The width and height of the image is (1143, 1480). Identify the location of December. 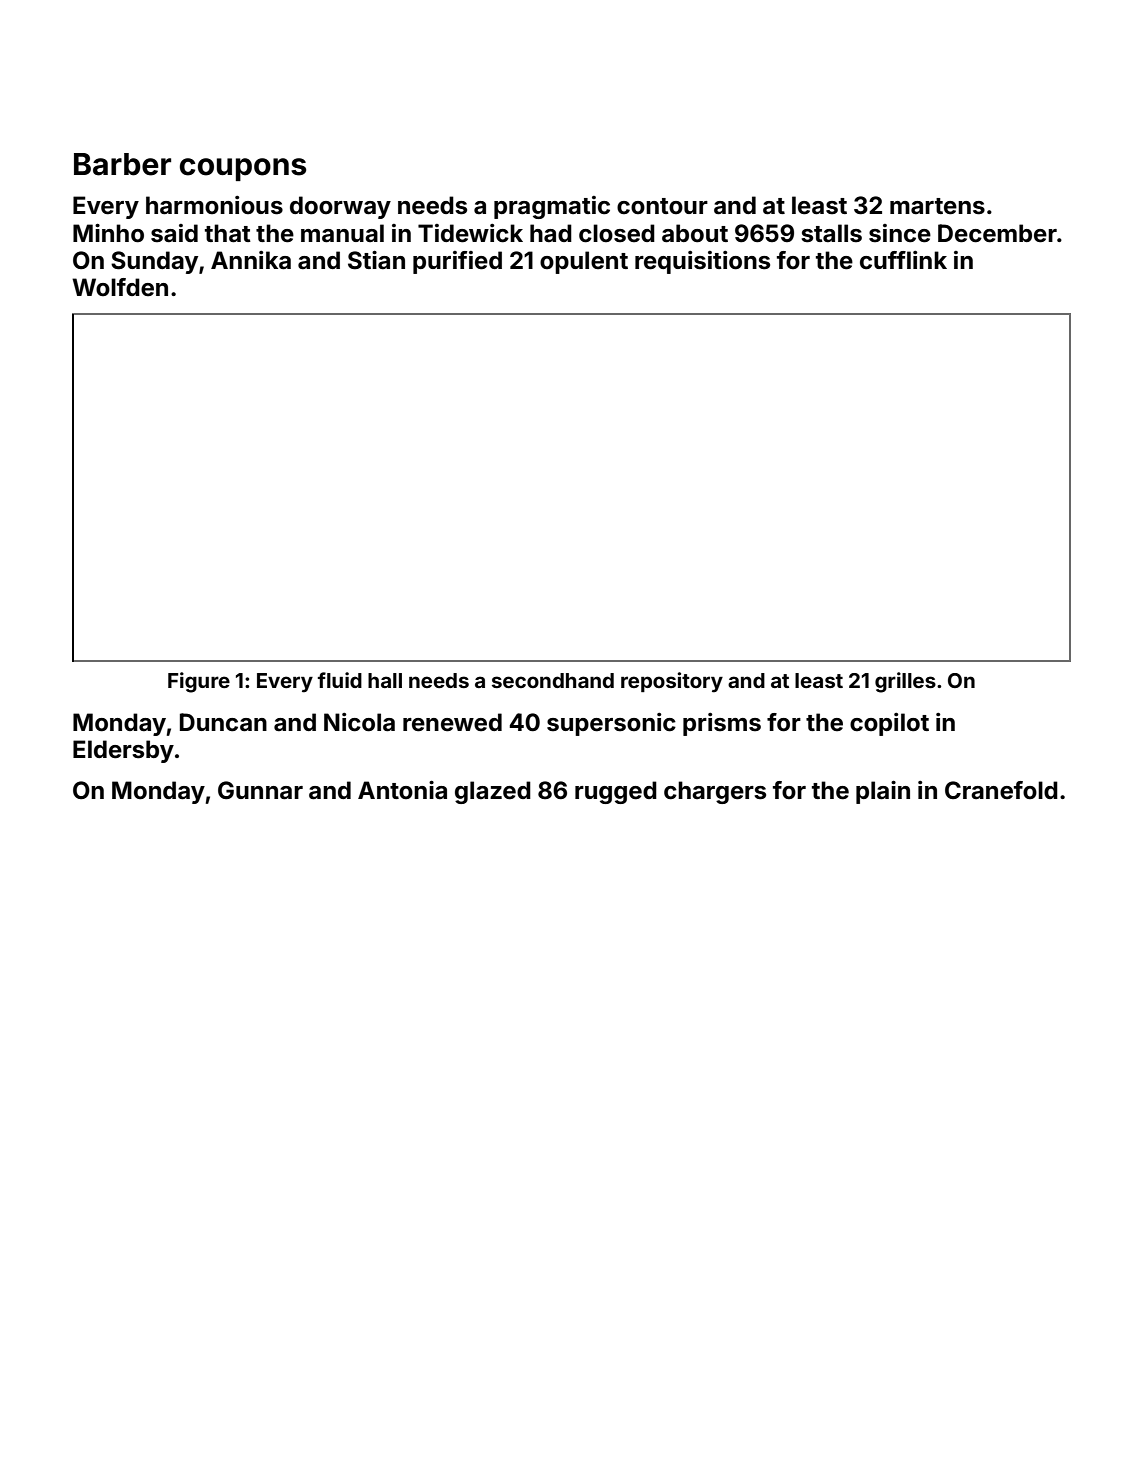
(997, 233).
